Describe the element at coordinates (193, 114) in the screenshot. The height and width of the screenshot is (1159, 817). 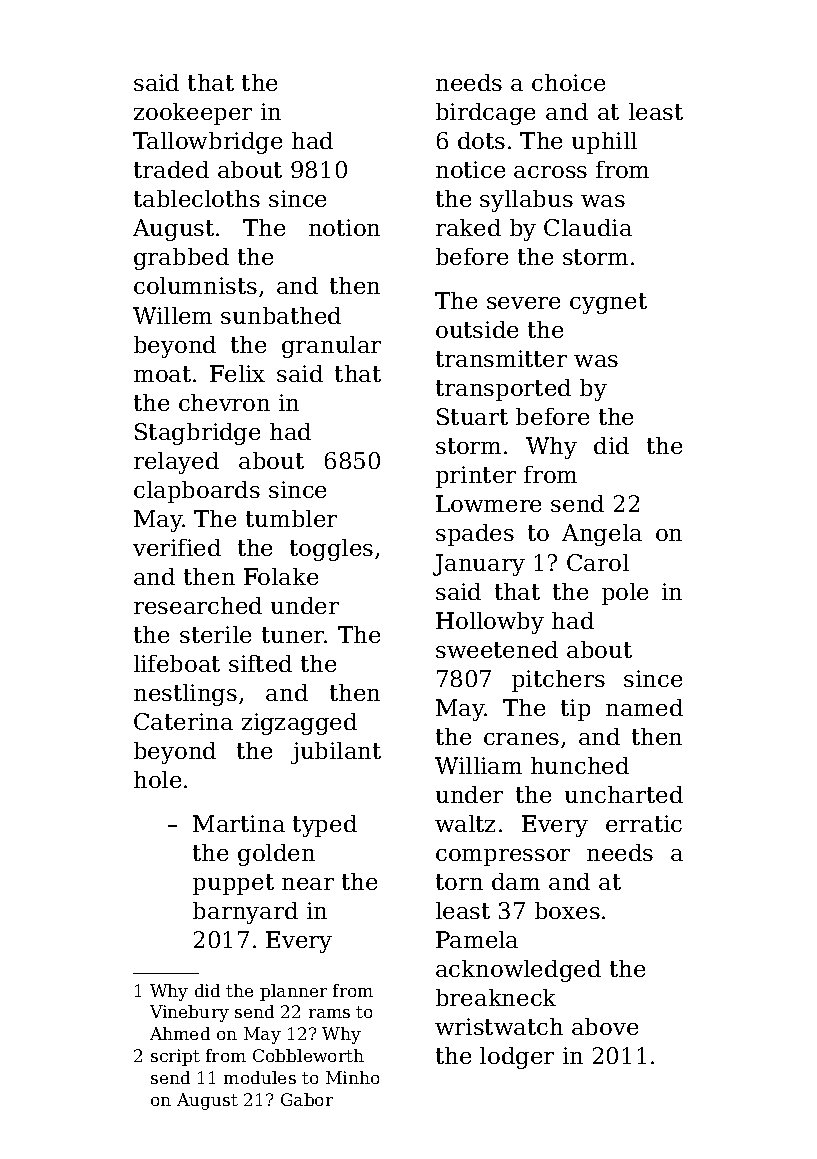
I see `zookeeper` at that location.
